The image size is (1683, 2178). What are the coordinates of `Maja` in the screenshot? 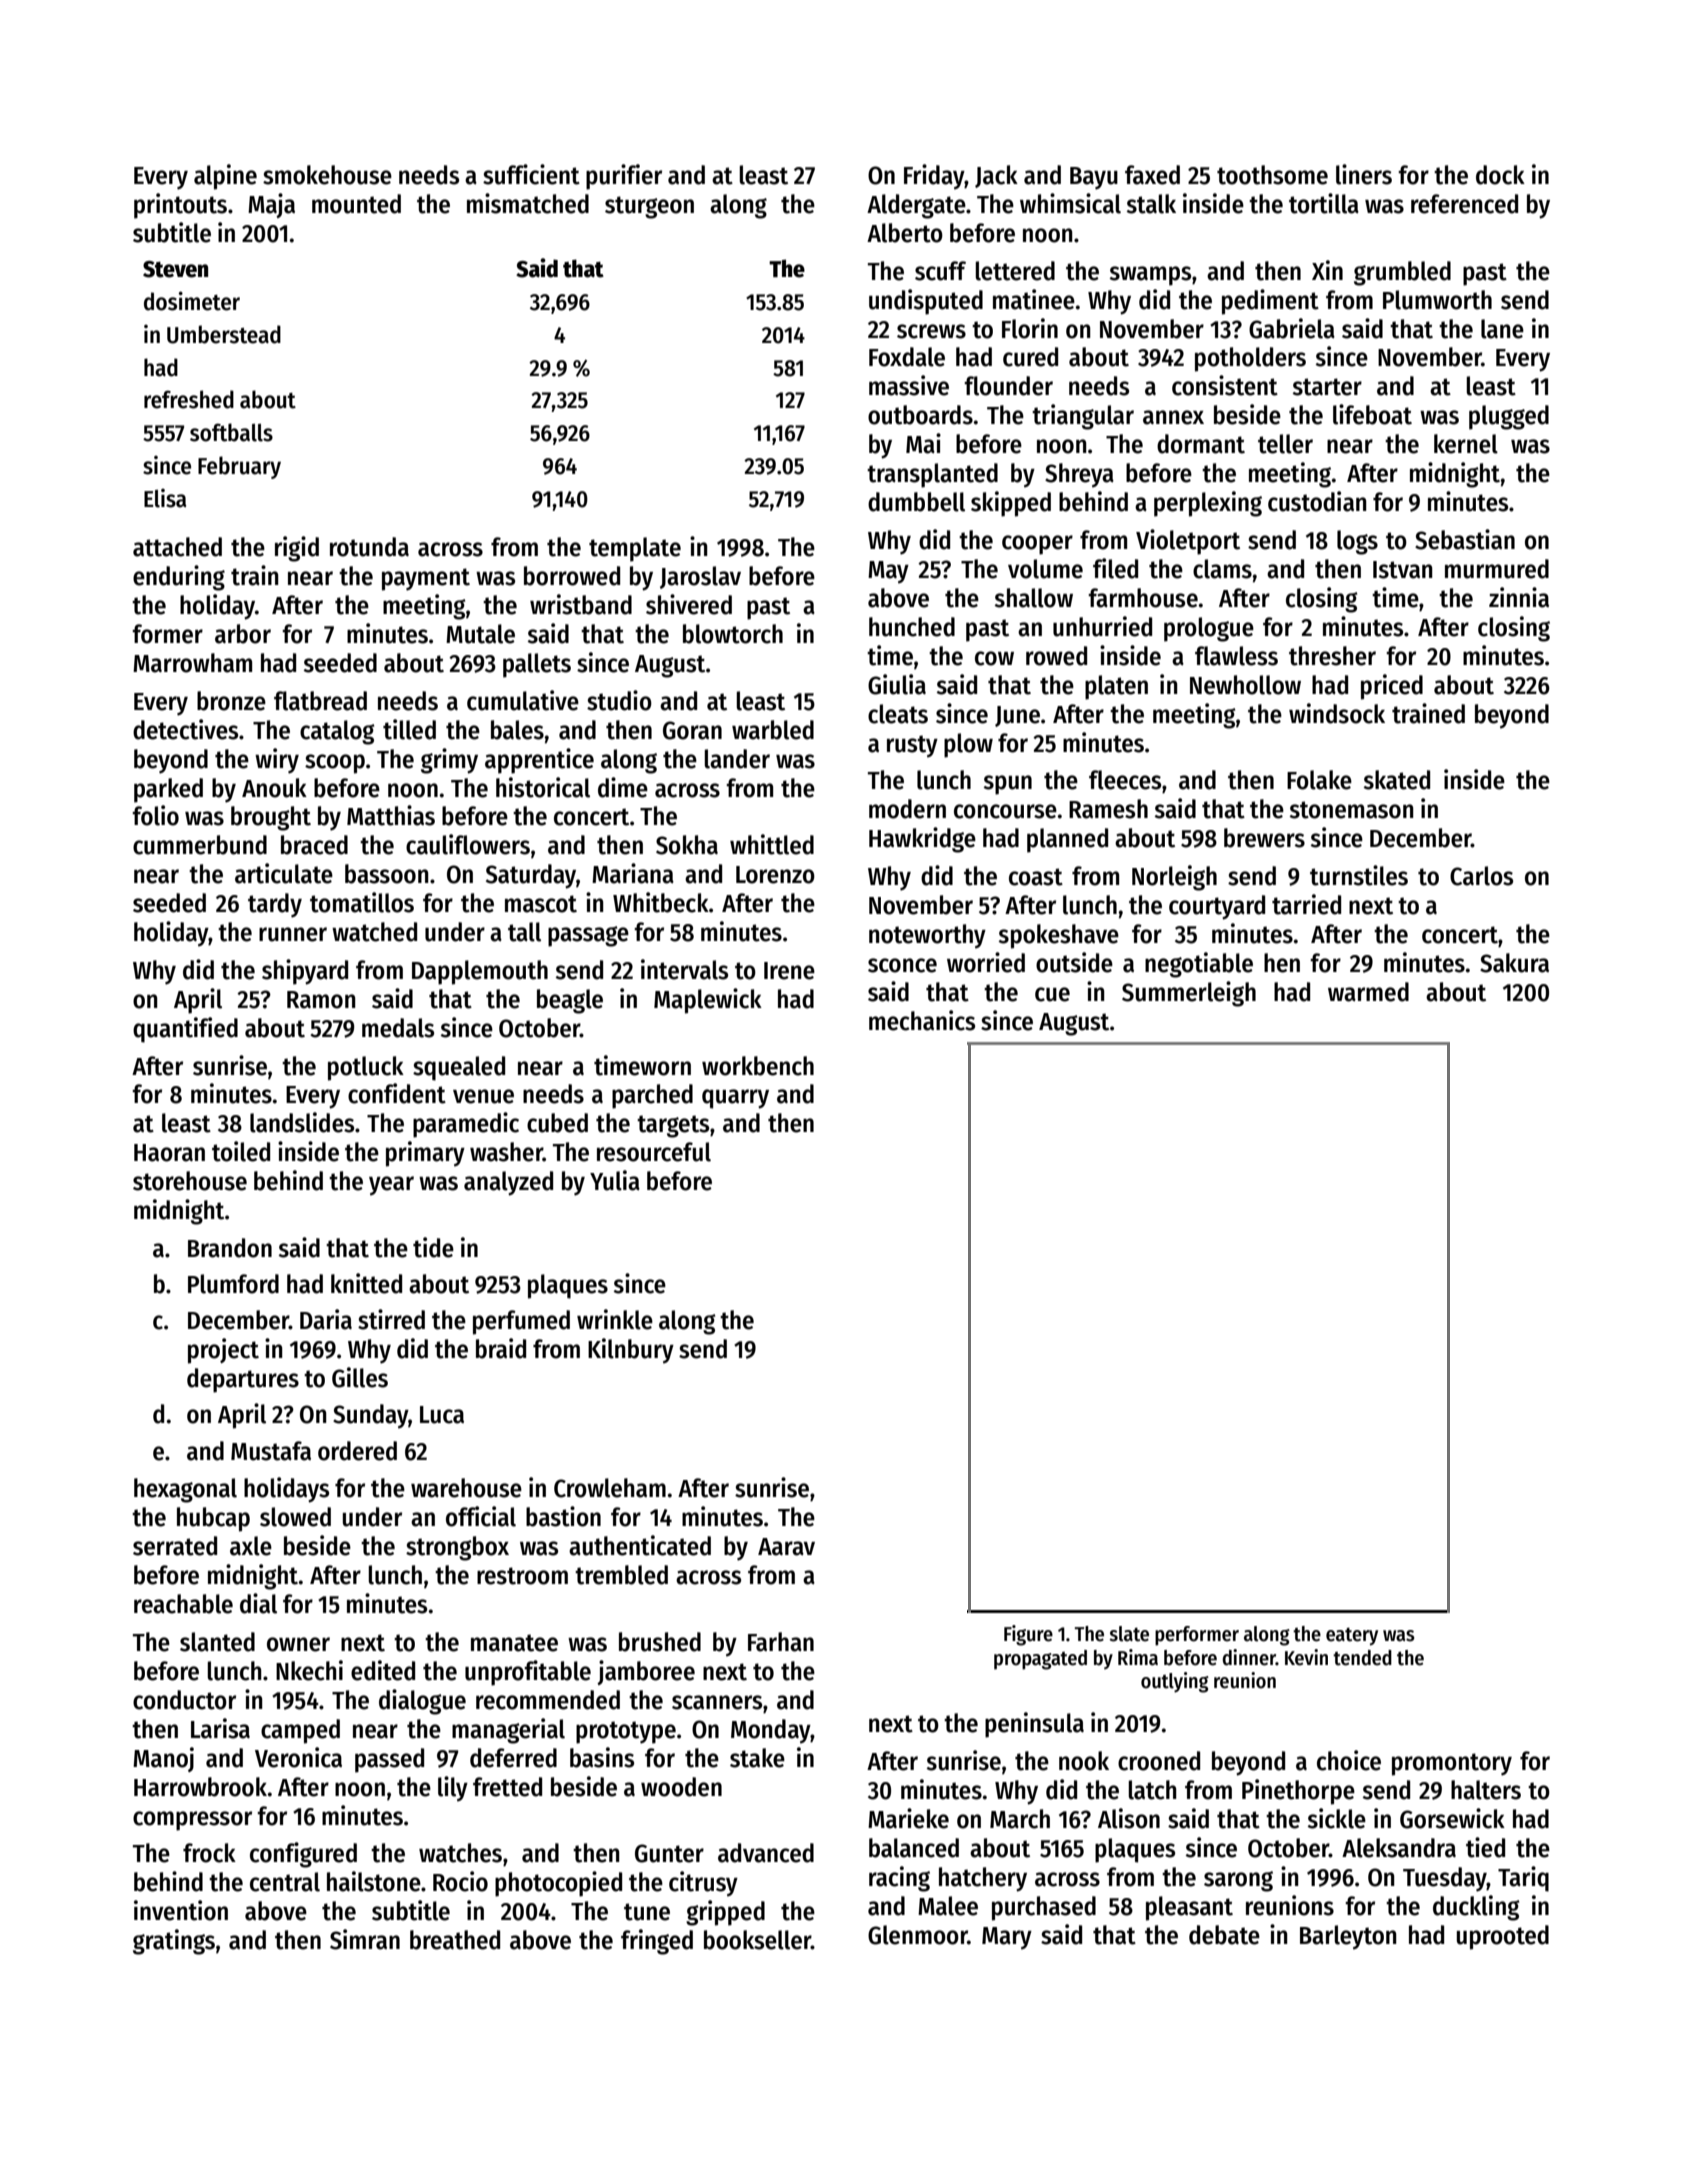 It's located at (271, 205).
